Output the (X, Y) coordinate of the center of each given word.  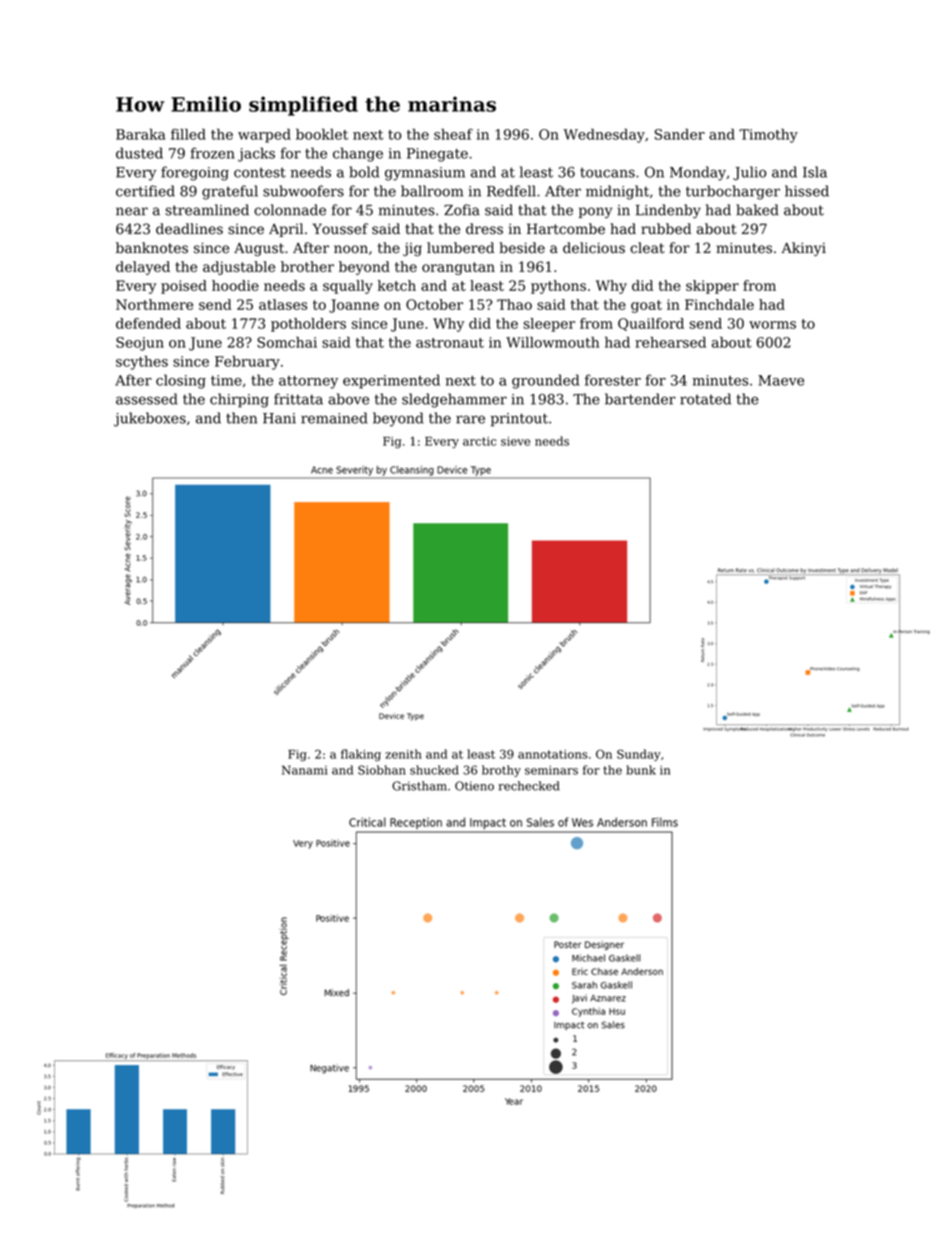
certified (145, 191)
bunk (641, 770)
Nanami (304, 770)
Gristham (419, 786)
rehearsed (670, 342)
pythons (558, 287)
